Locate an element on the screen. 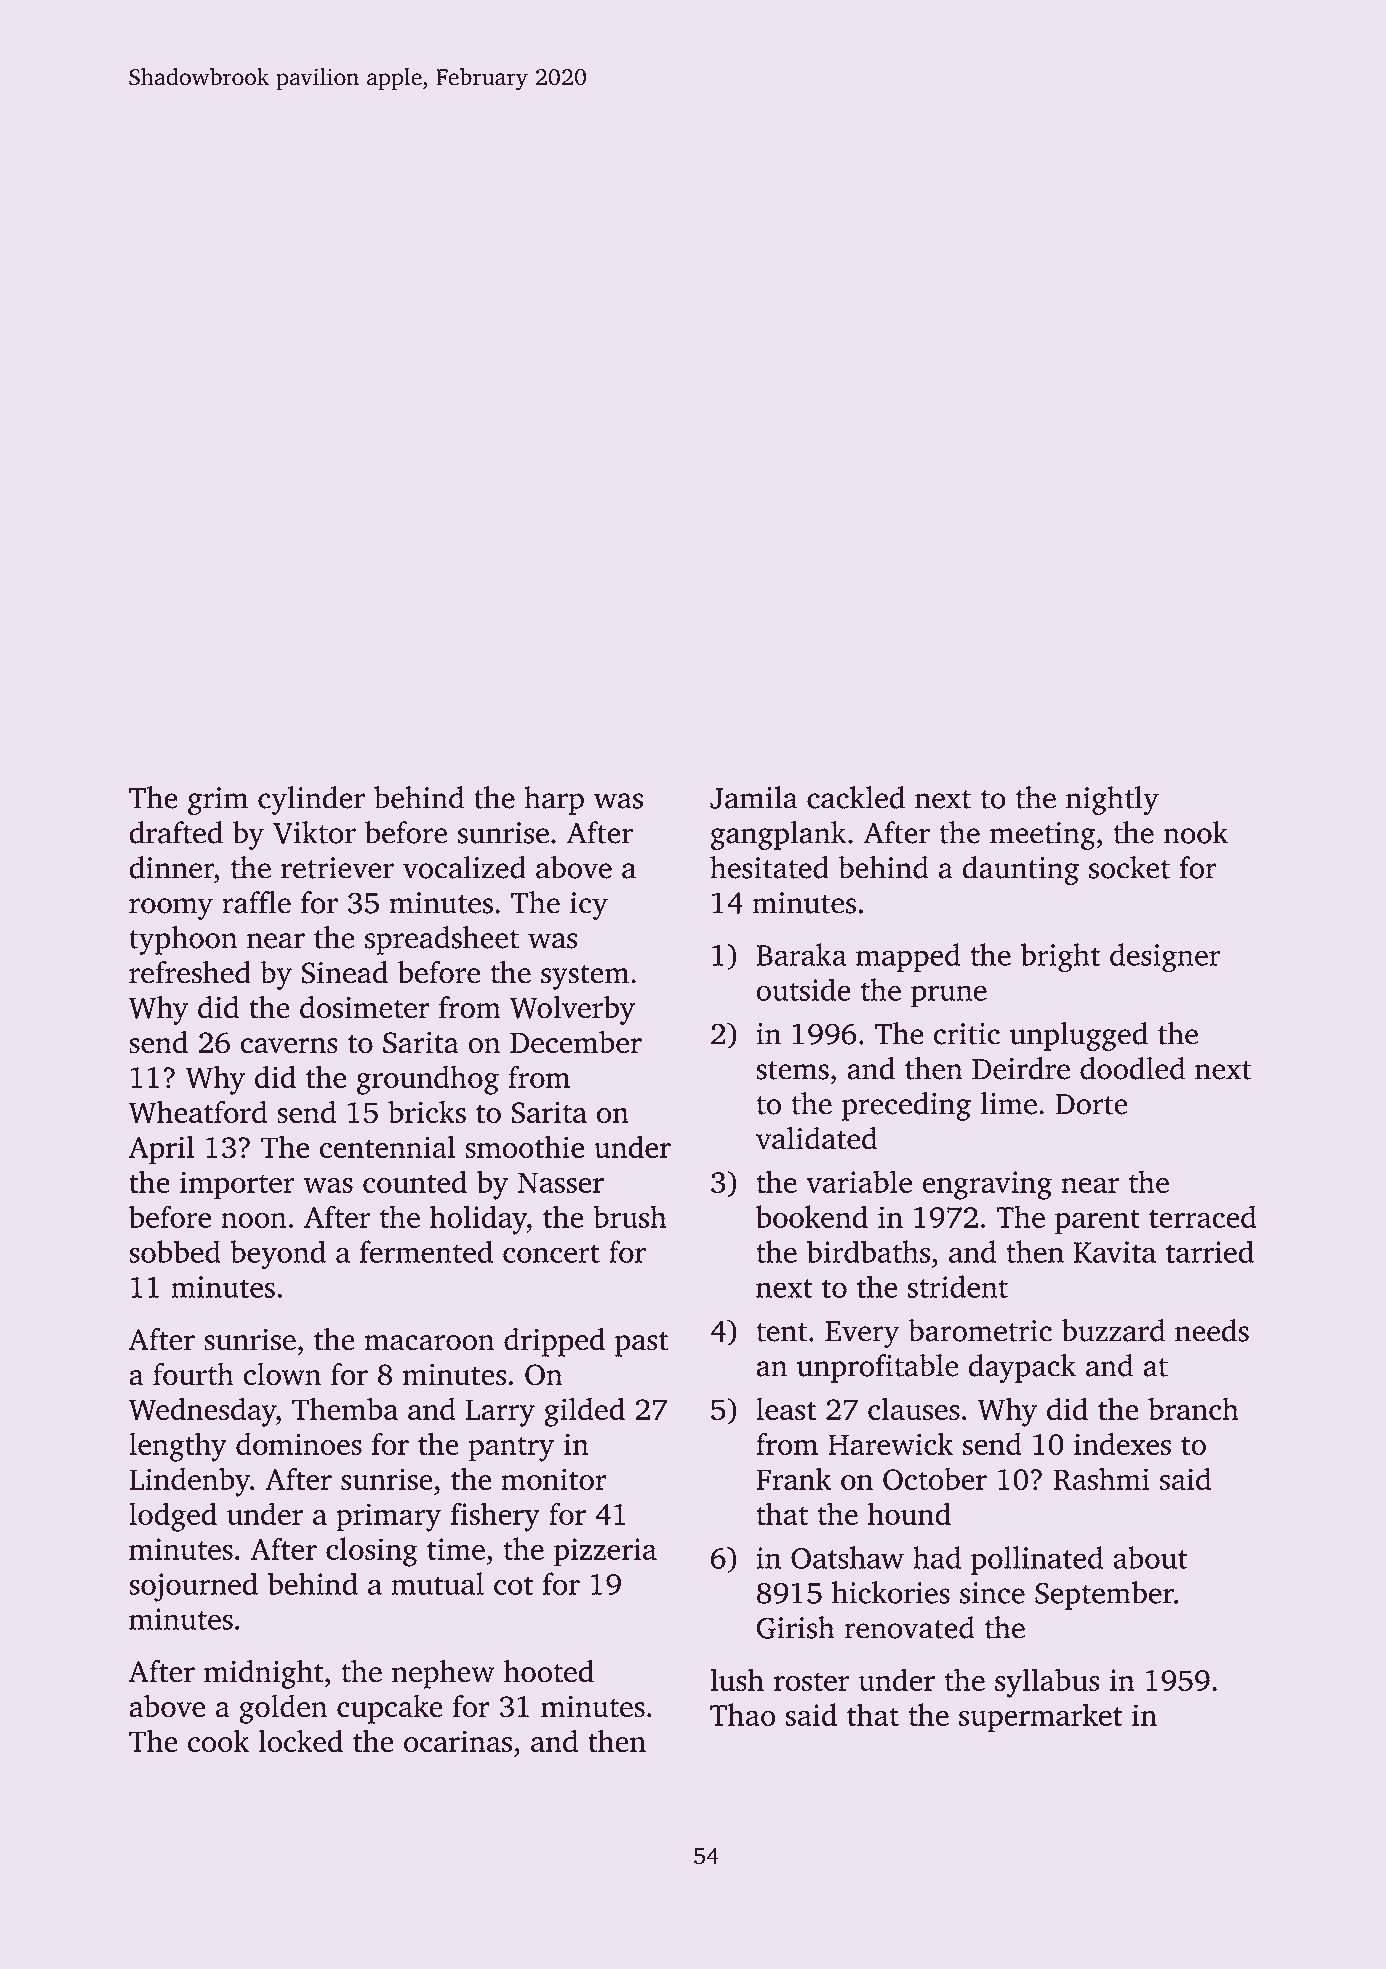 Image resolution: width=1386 pixels, height=1969 pixels. refreshed is located at coordinates (190, 972).
